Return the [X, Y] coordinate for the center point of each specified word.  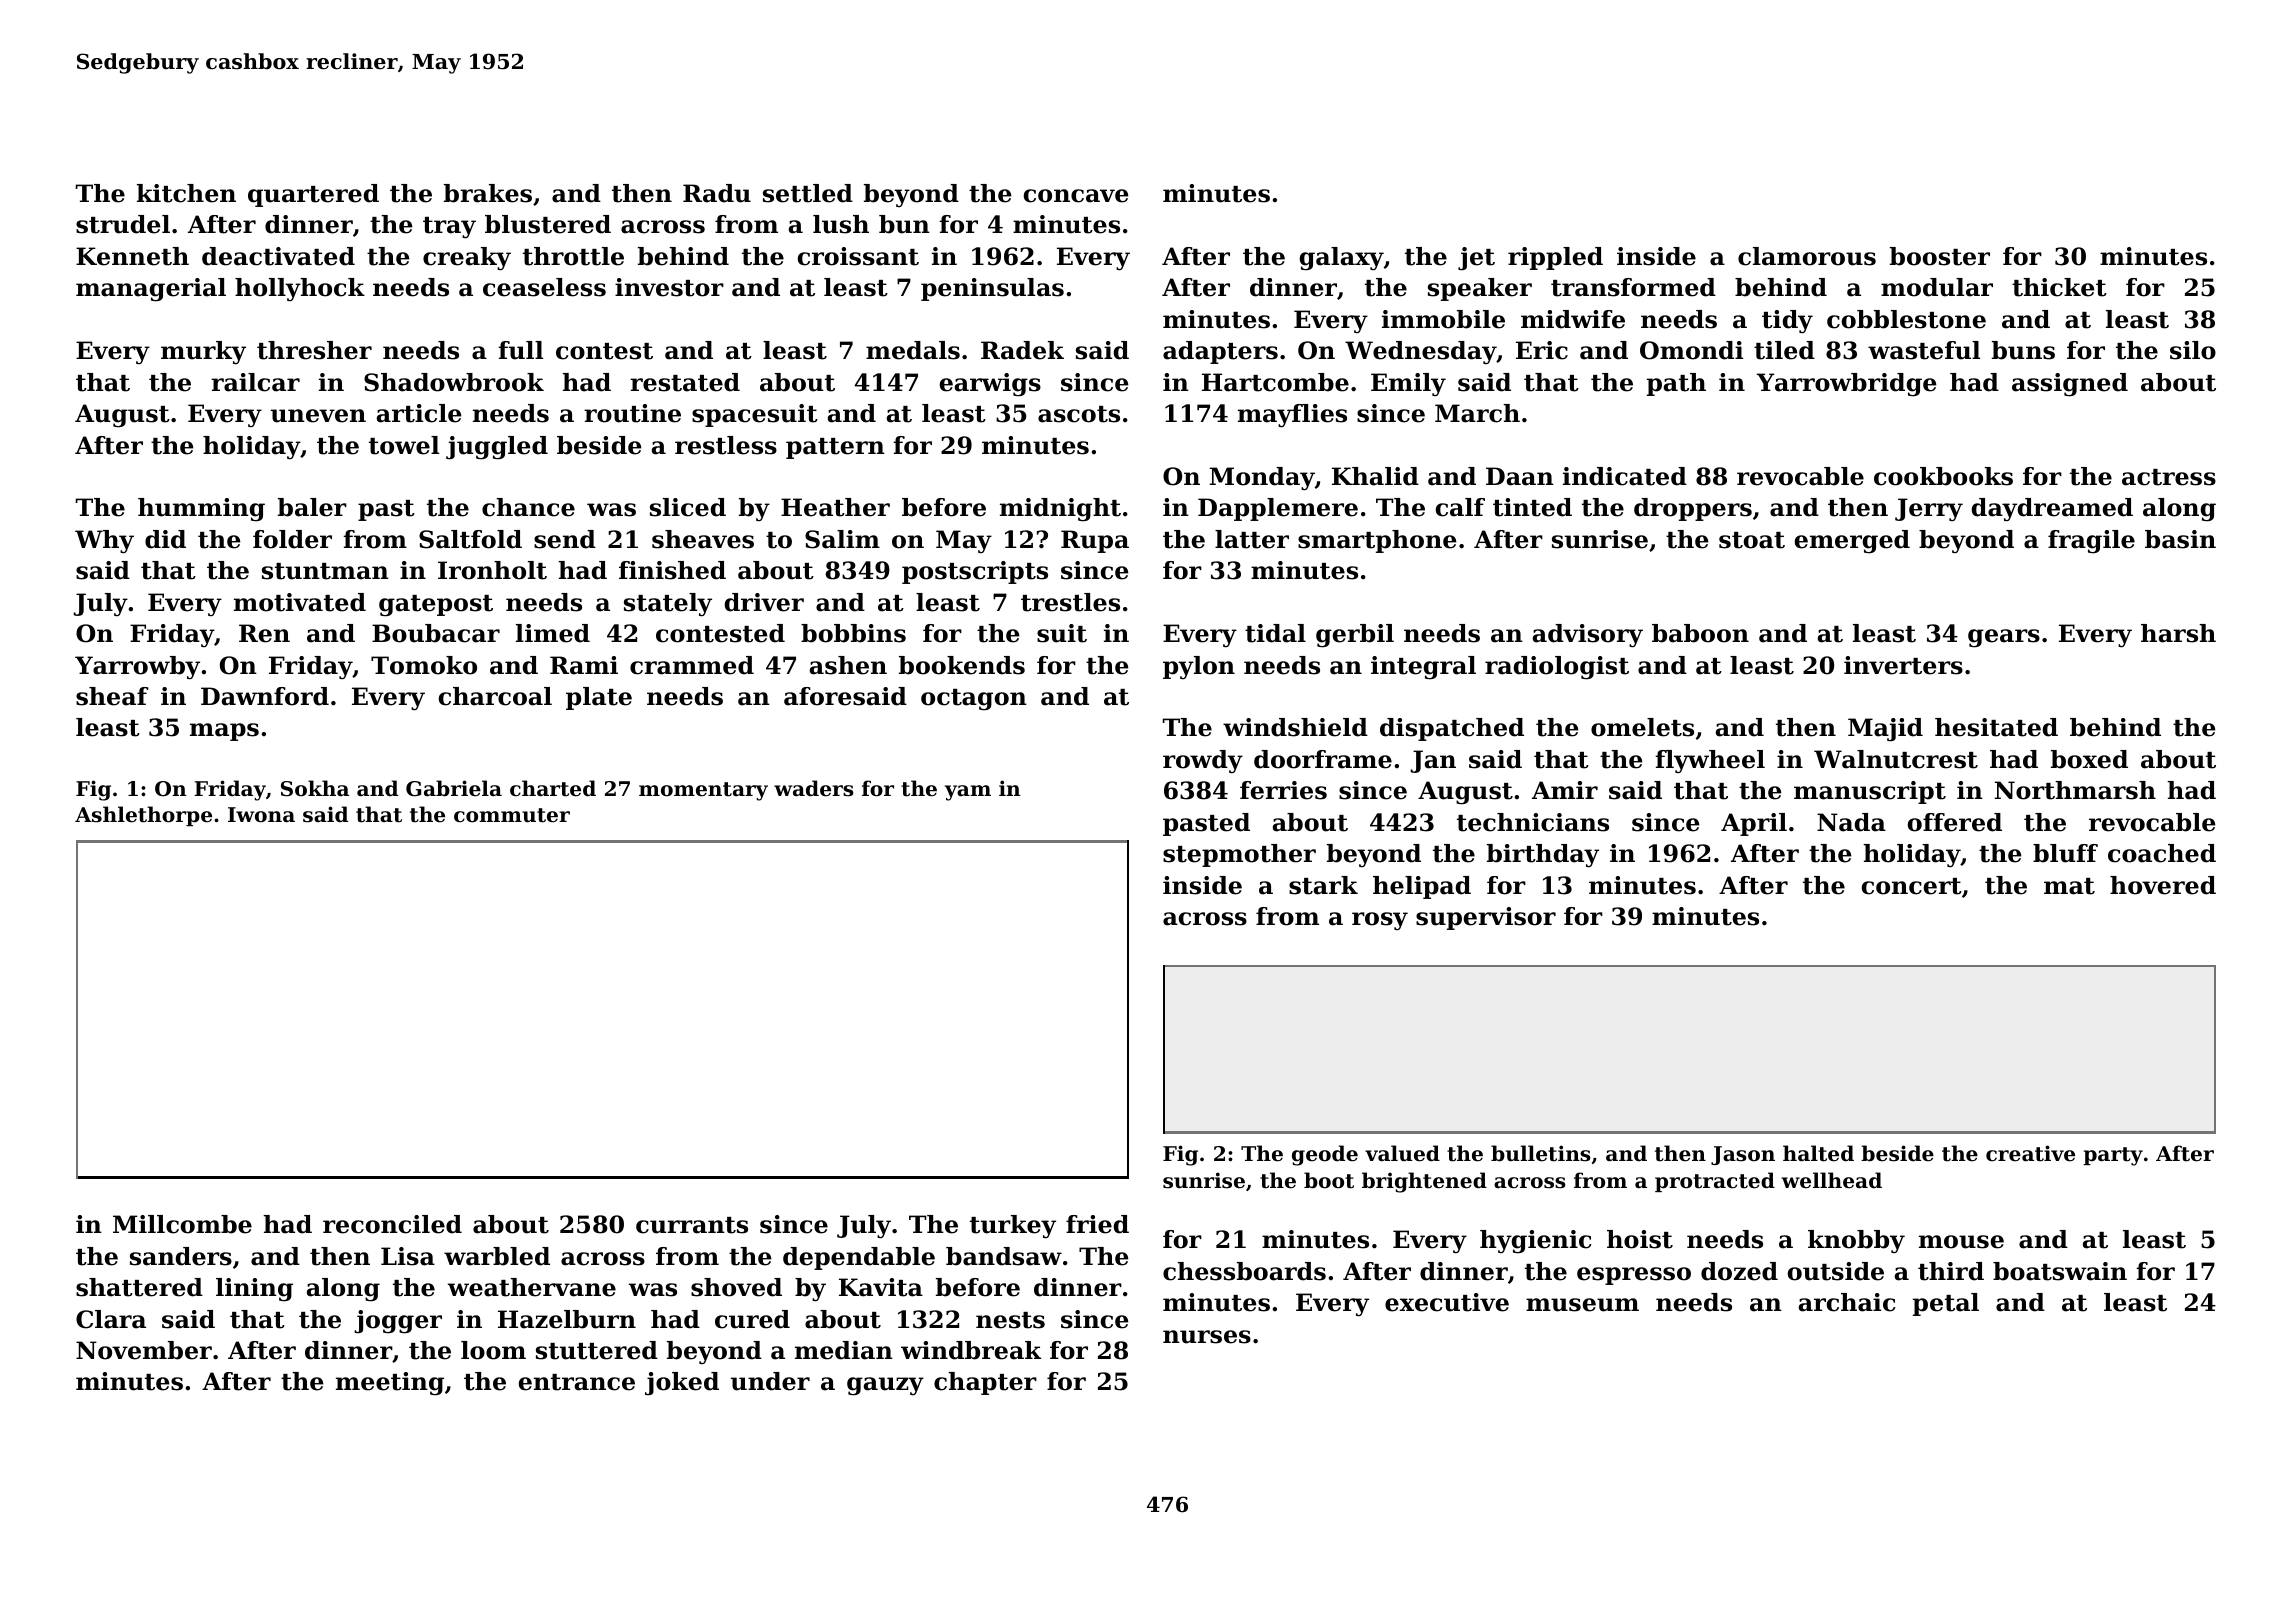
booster [1940, 256]
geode [1325, 1155]
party [2113, 1156]
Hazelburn [567, 1319]
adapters [1220, 352]
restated [685, 382]
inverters [1903, 665]
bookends [962, 665]
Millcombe [182, 1224]
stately [668, 605]
